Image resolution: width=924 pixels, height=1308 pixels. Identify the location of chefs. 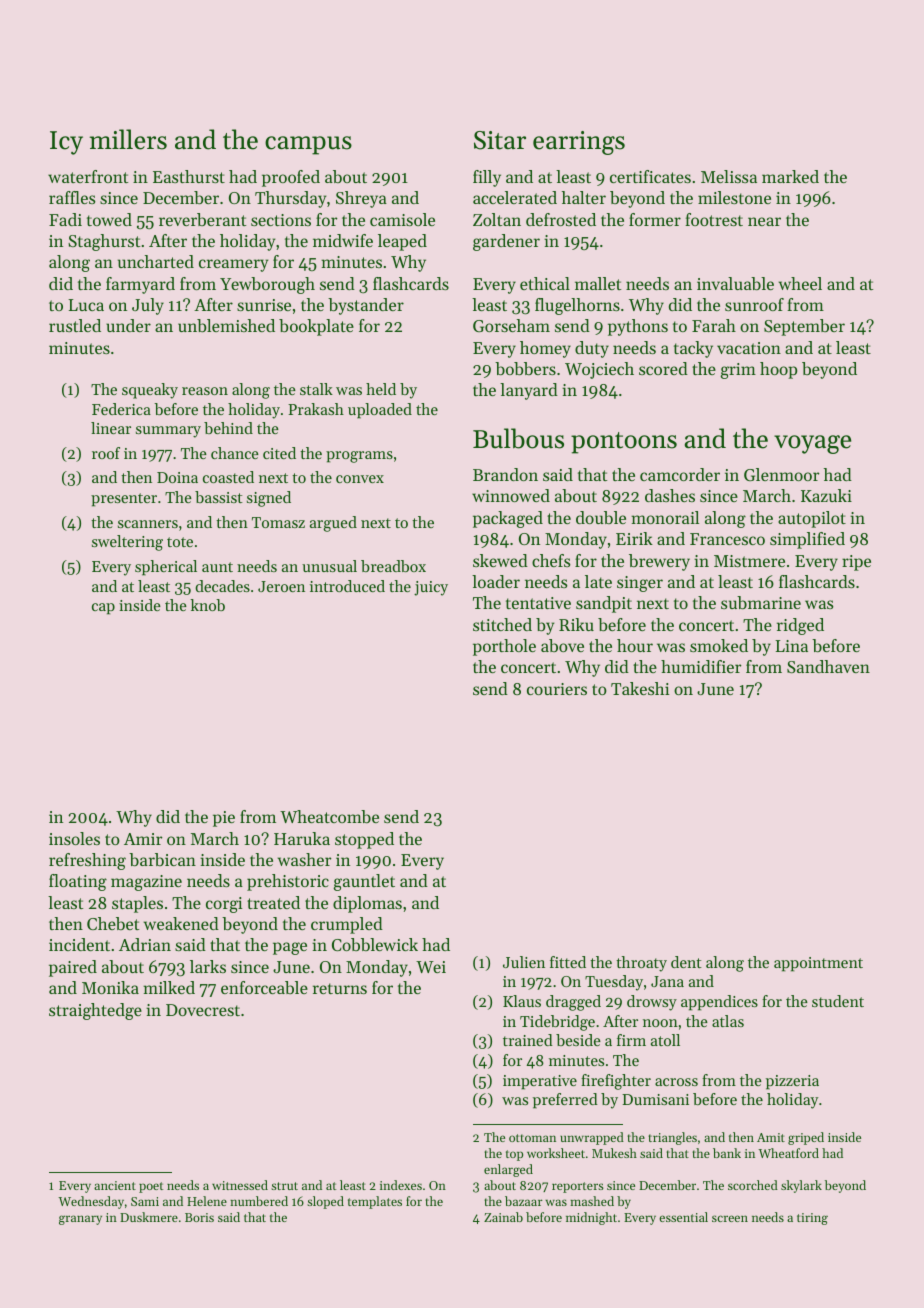
(551, 560).
